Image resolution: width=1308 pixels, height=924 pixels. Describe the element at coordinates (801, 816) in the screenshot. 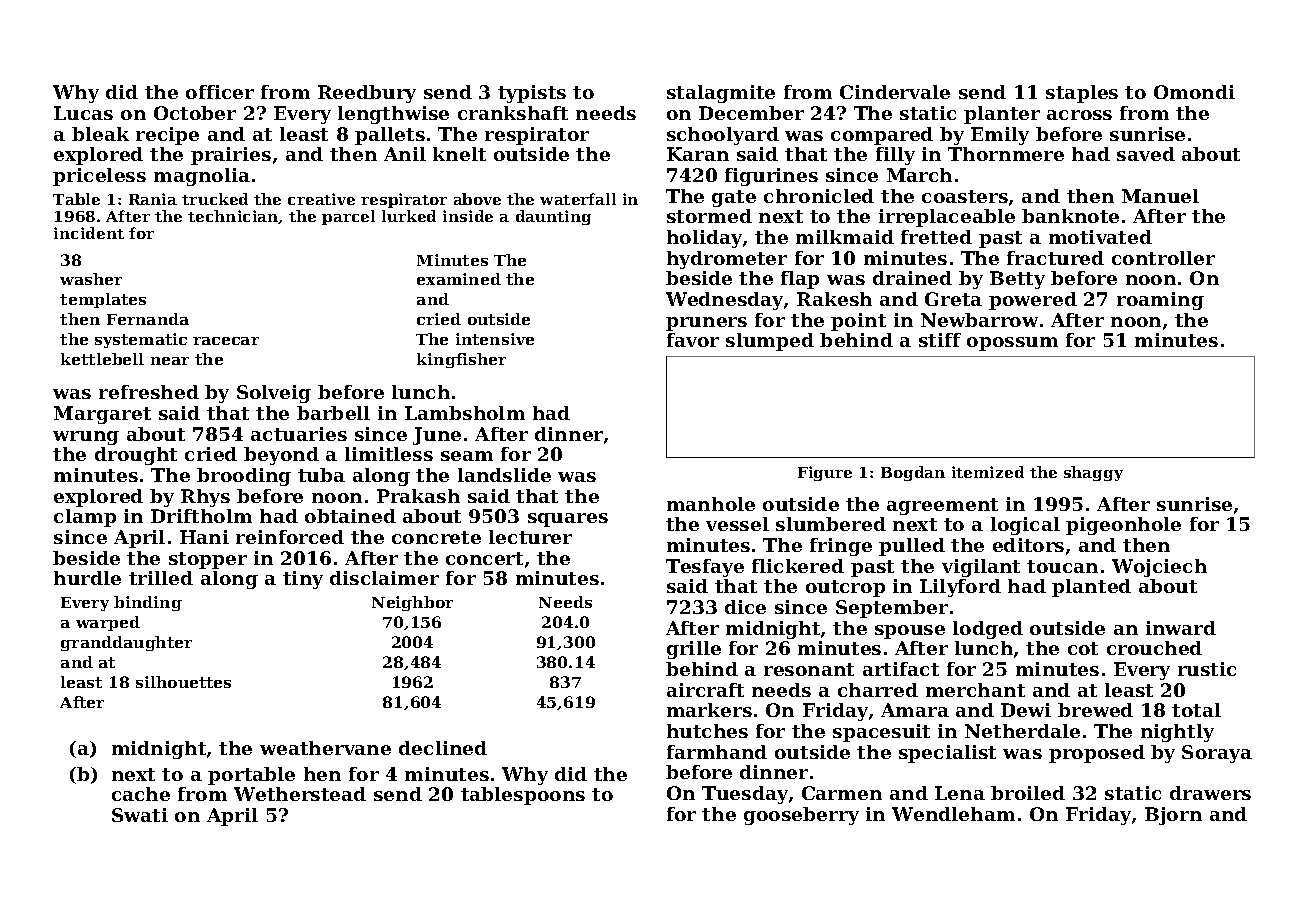

I see `gooseberry` at that location.
